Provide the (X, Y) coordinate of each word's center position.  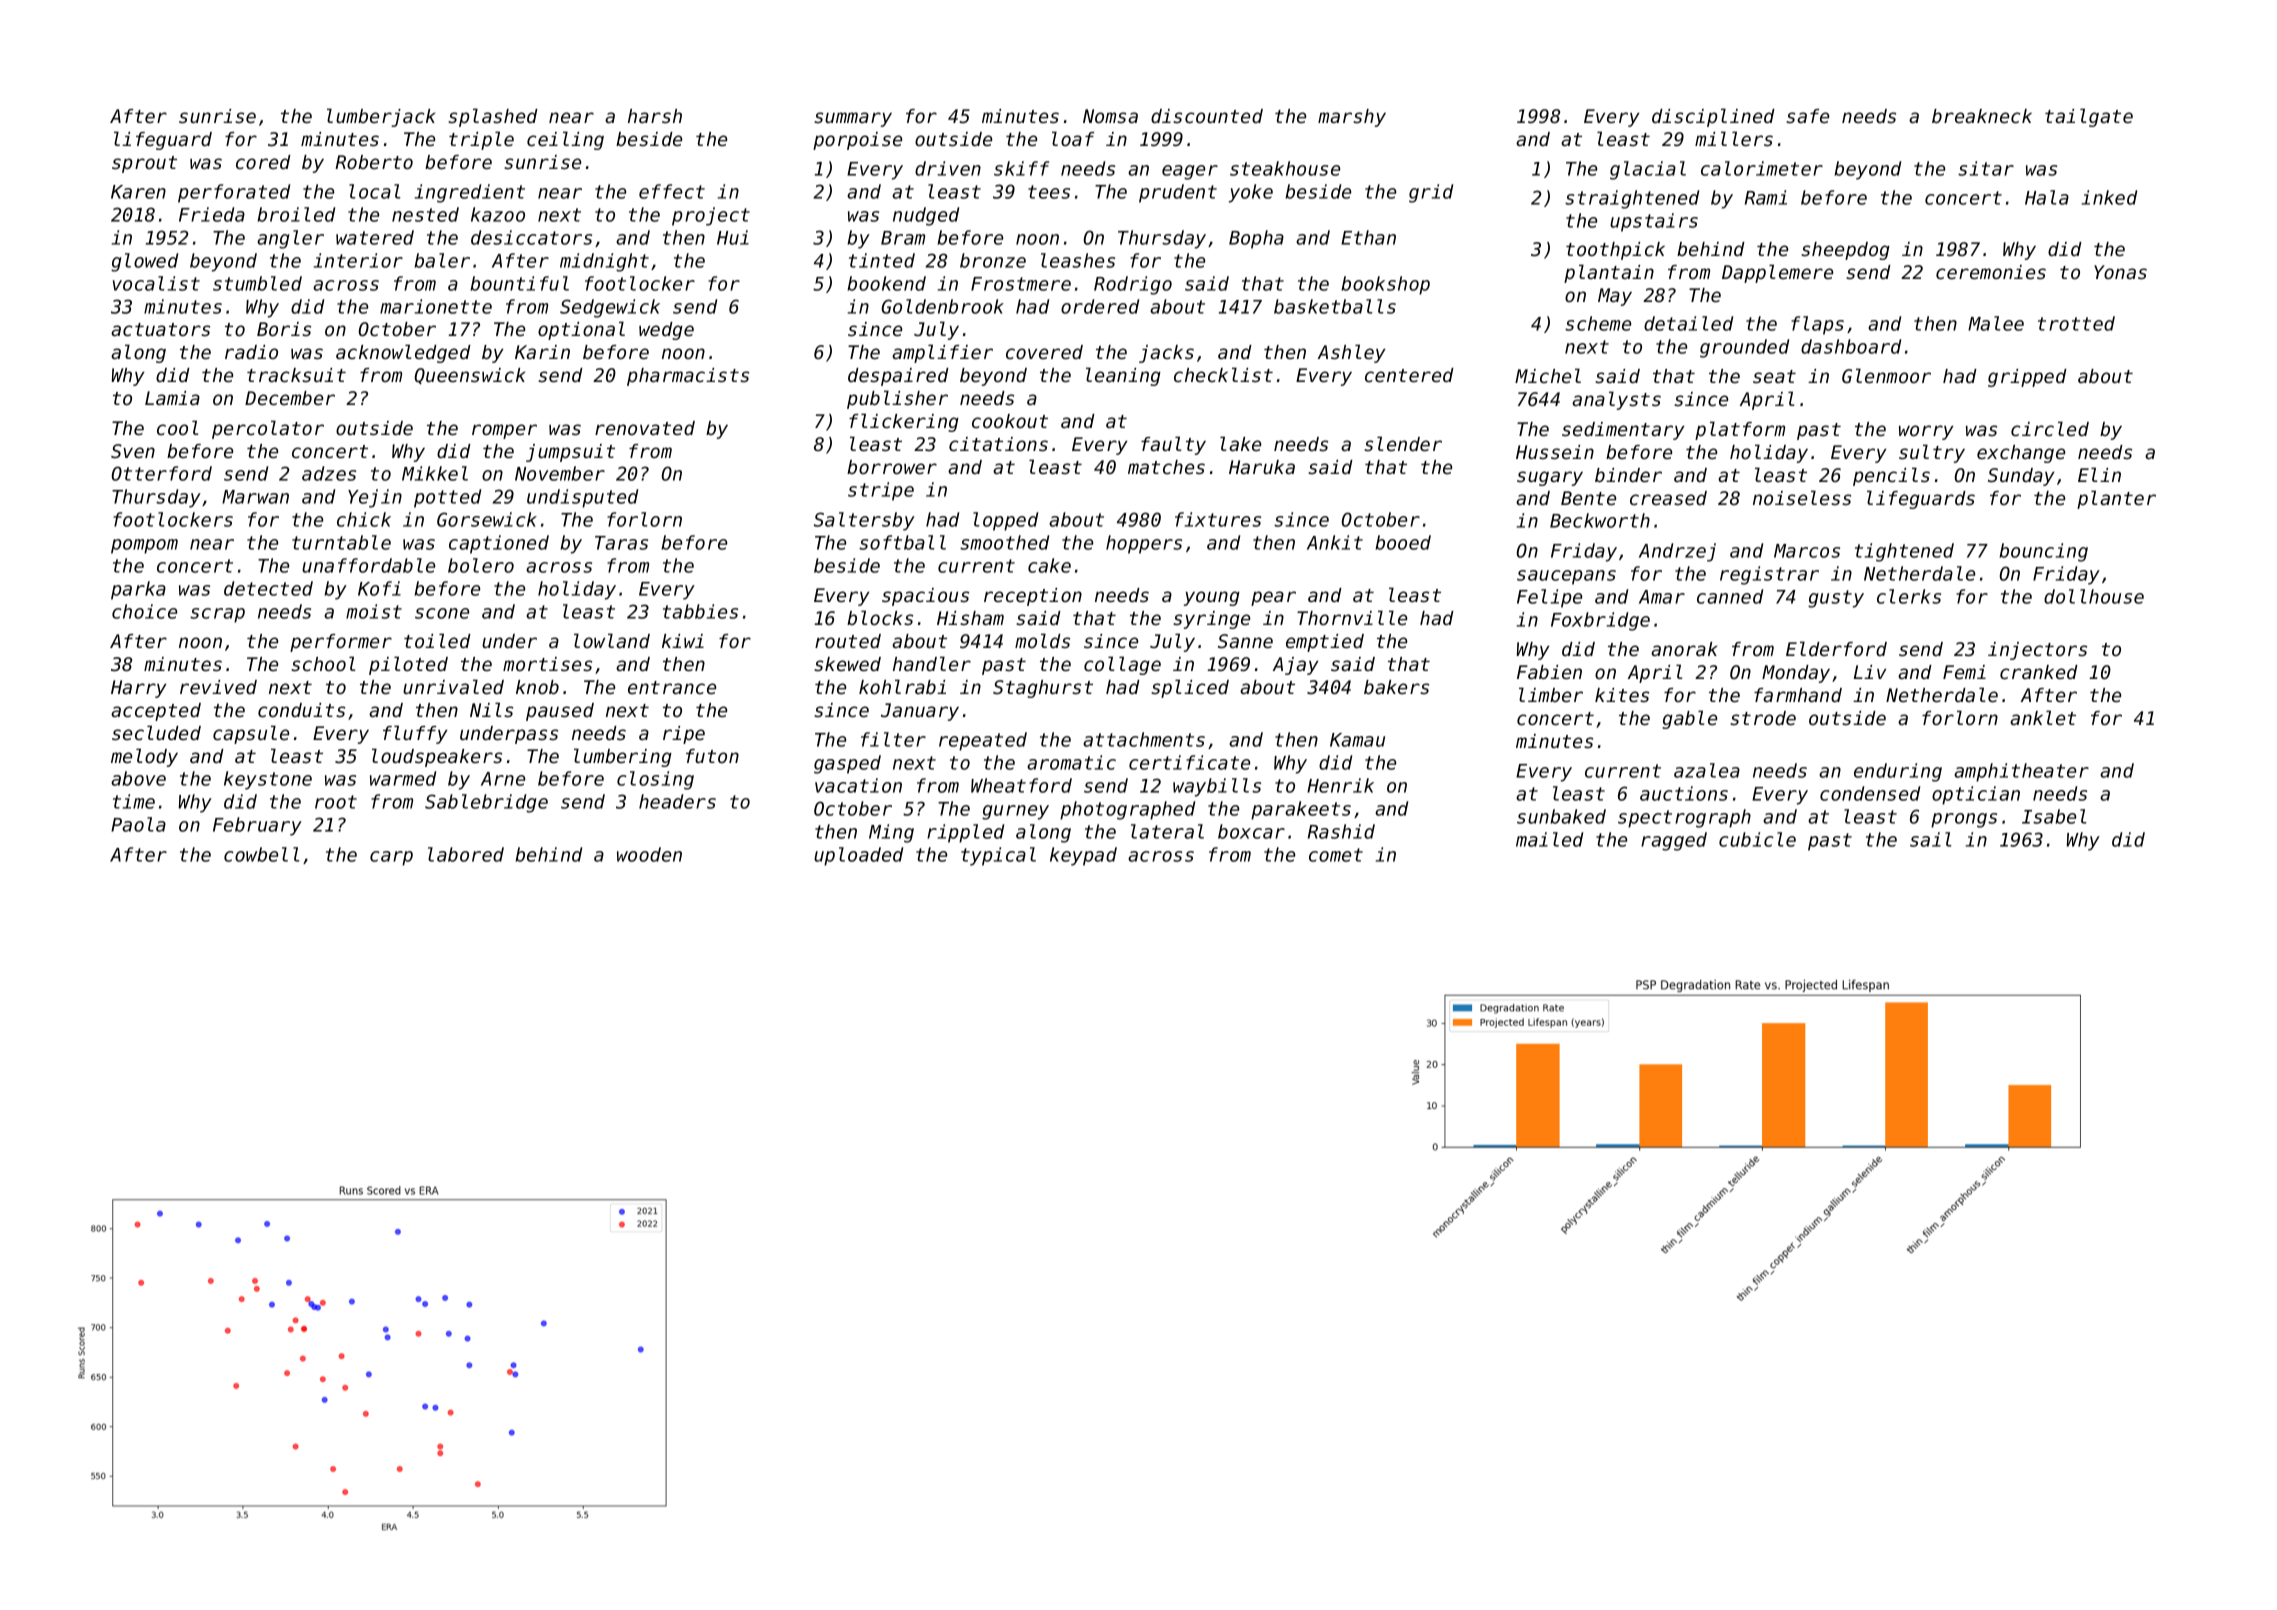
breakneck (1982, 116)
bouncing (2043, 552)
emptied (1325, 643)
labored (466, 854)
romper (504, 431)
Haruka (1262, 467)
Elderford (1836, 648)
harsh (655, 116)
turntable (341, 542)
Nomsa (1110, 116)
